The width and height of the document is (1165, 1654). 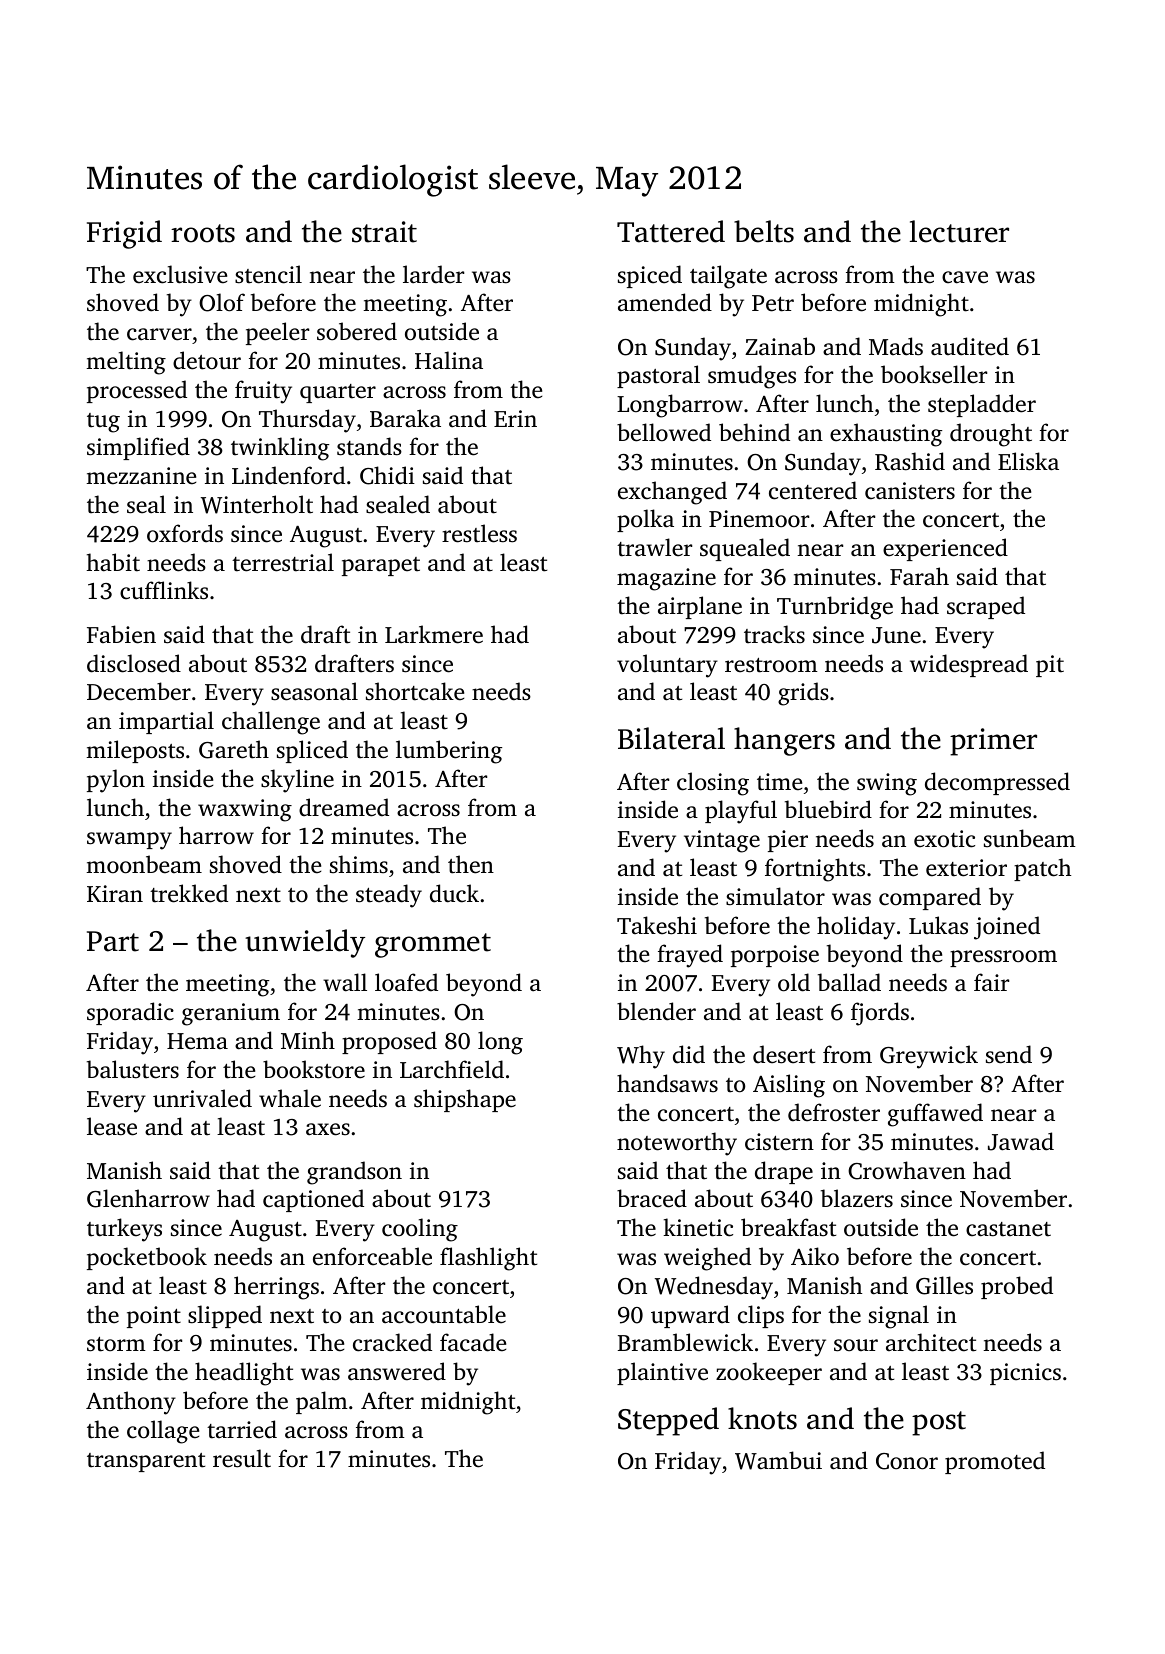 What do you see at coordinates (449, 360) in the document?
I see `Halina` at bounding box center [449, 360].
